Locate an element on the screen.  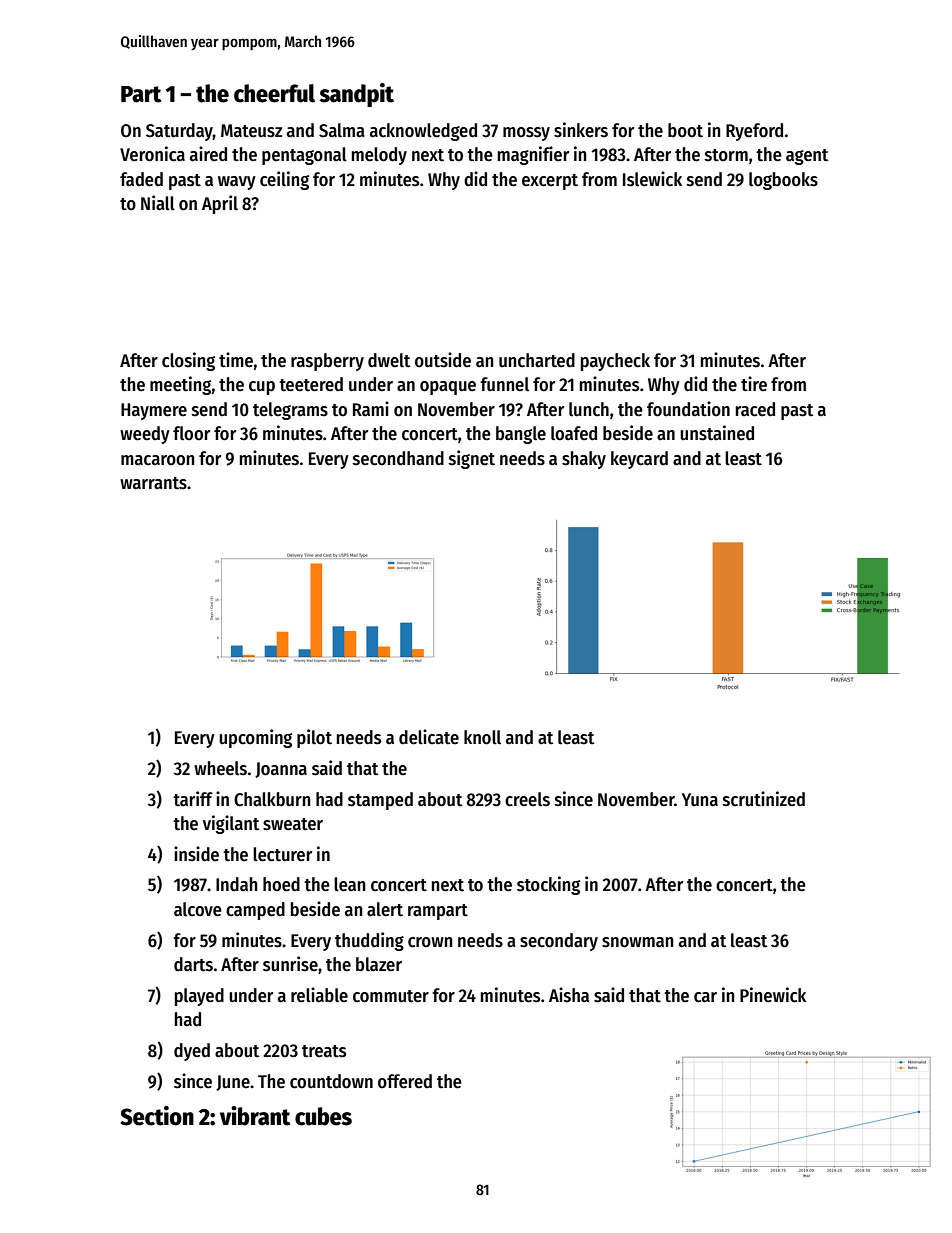
paycheck is located at coordinates (615, 362).
